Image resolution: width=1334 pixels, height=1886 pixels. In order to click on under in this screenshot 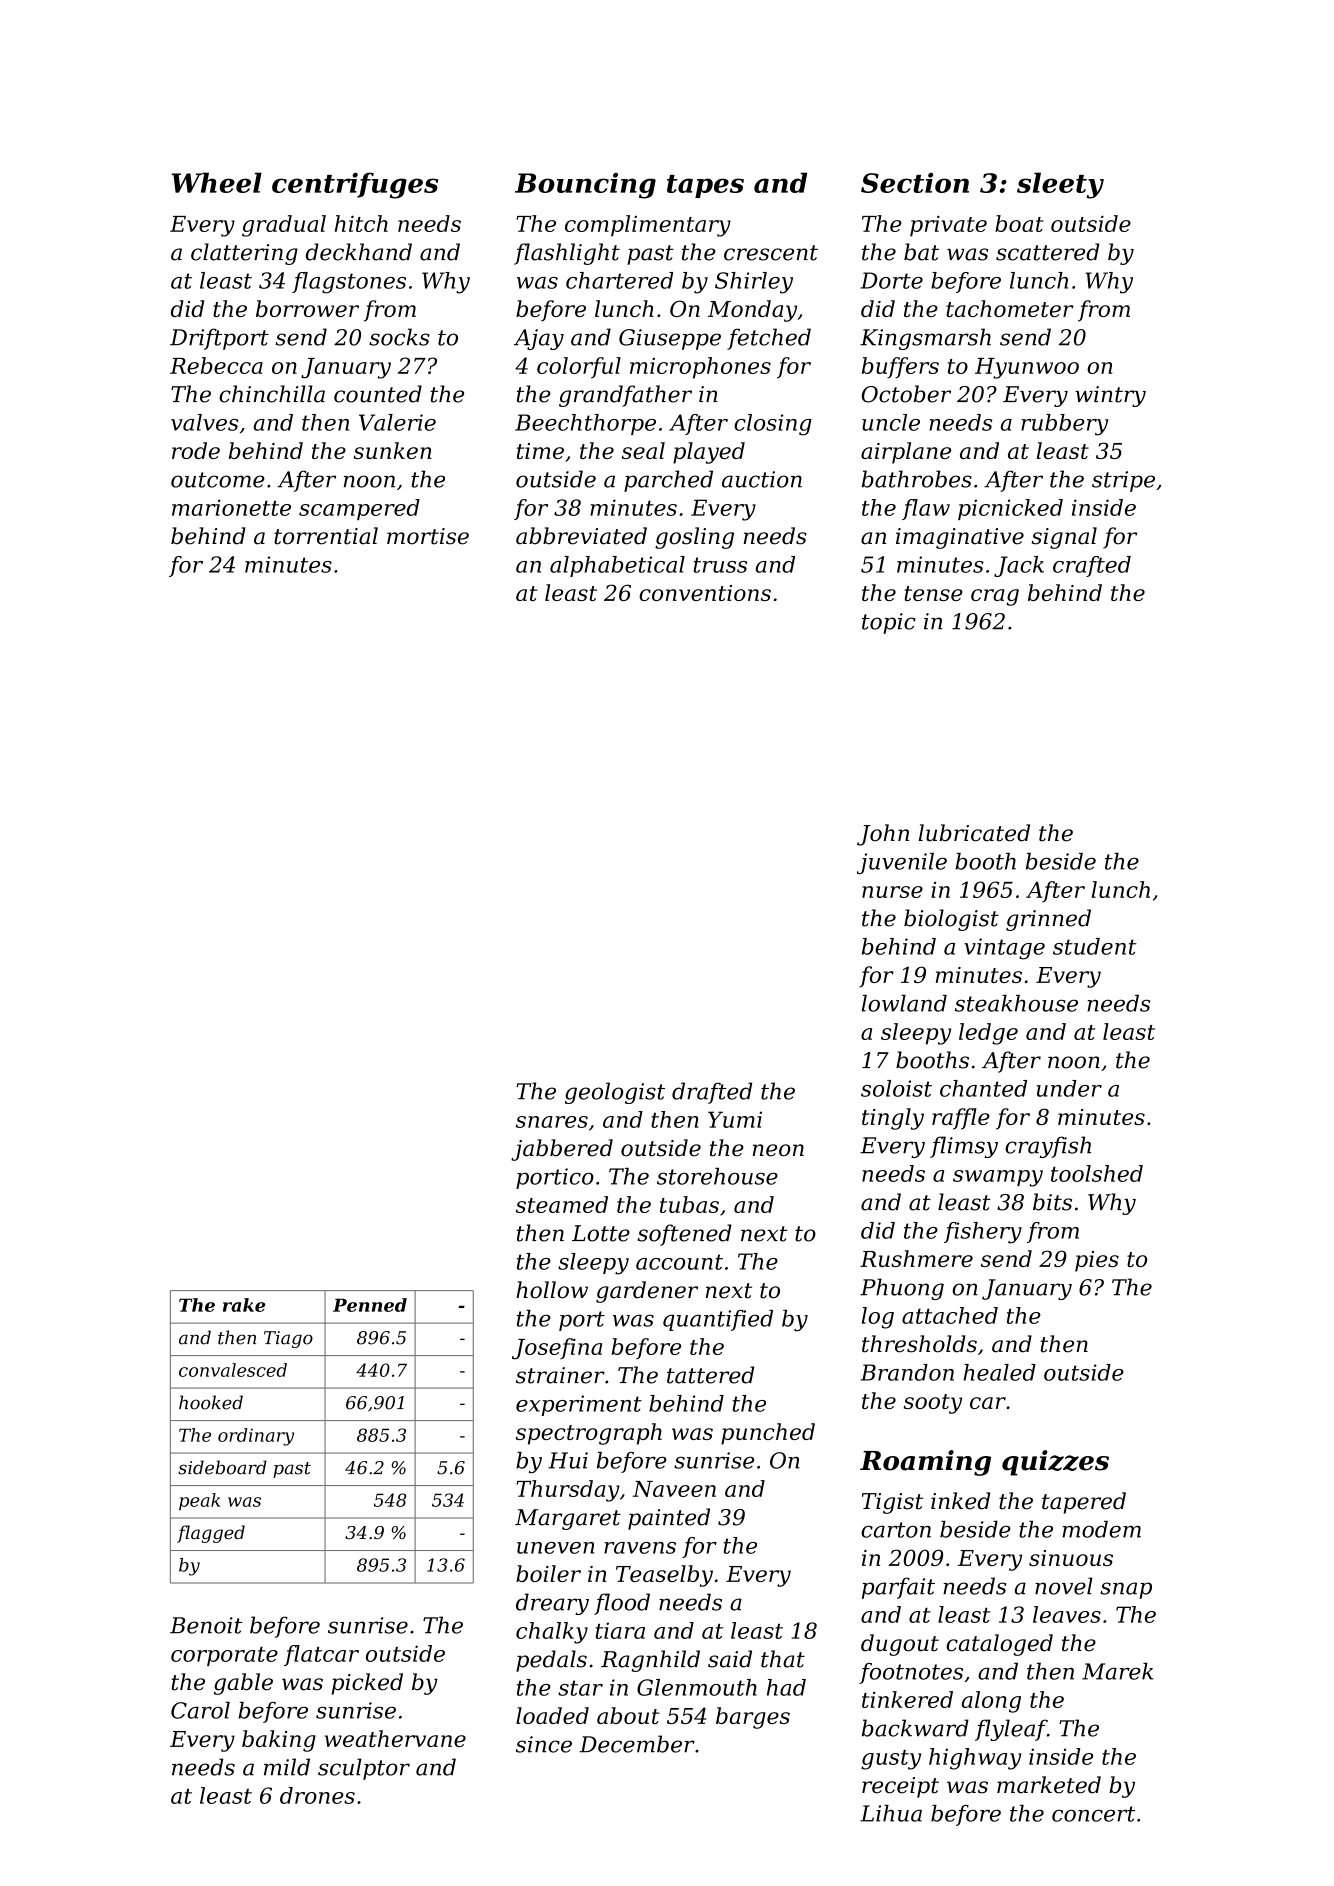, I will do `click(1069, 1088)`.
